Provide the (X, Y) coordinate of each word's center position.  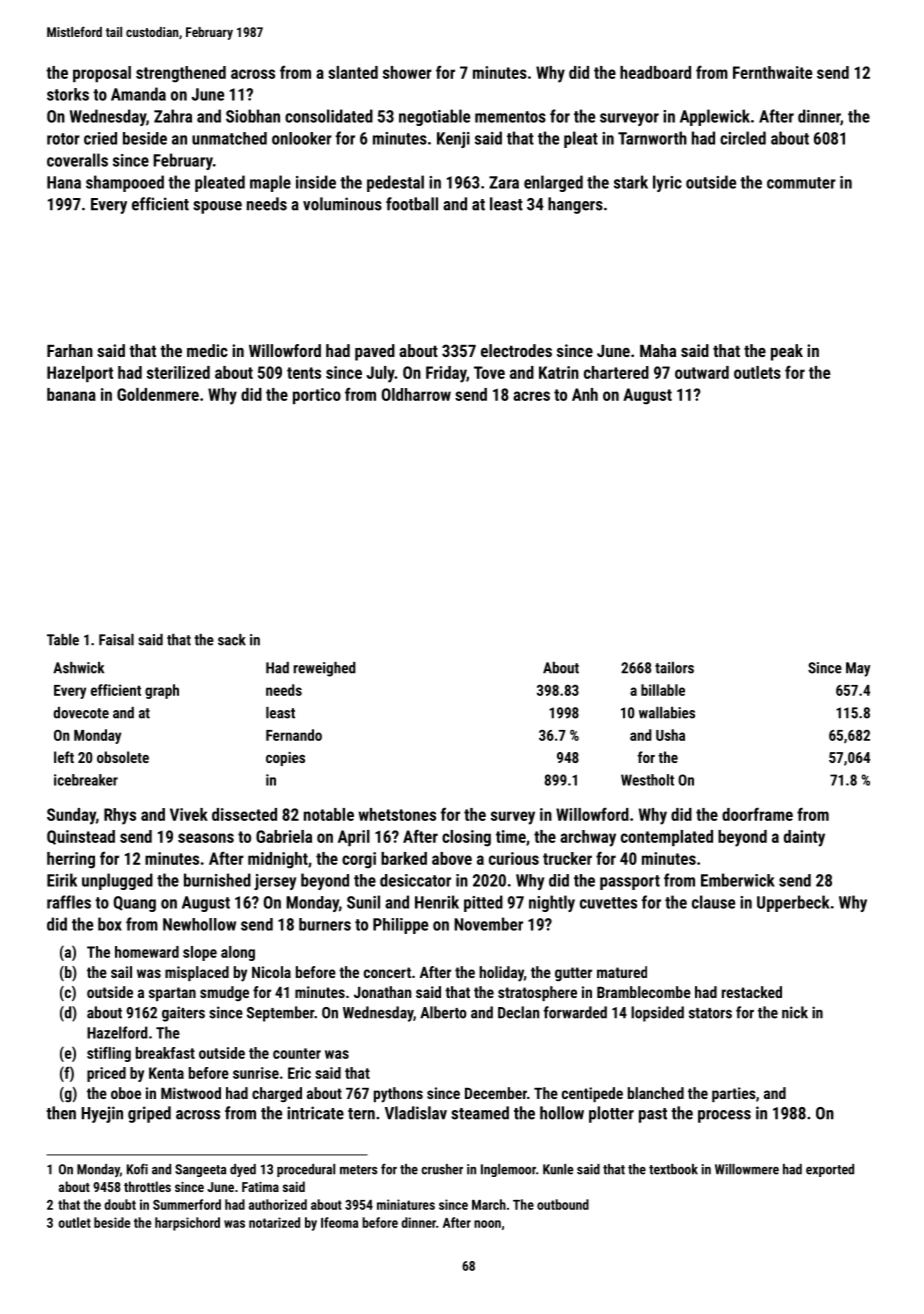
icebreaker (86, 780)
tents (304, 373)
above (452, 858)
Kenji (453, 140)
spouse (217, 207)
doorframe (757, 814)
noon (487, 1224)
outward (702, 372)
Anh (585, 394)
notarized (274, 1222)
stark (631, 182)
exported (830, 1170)
